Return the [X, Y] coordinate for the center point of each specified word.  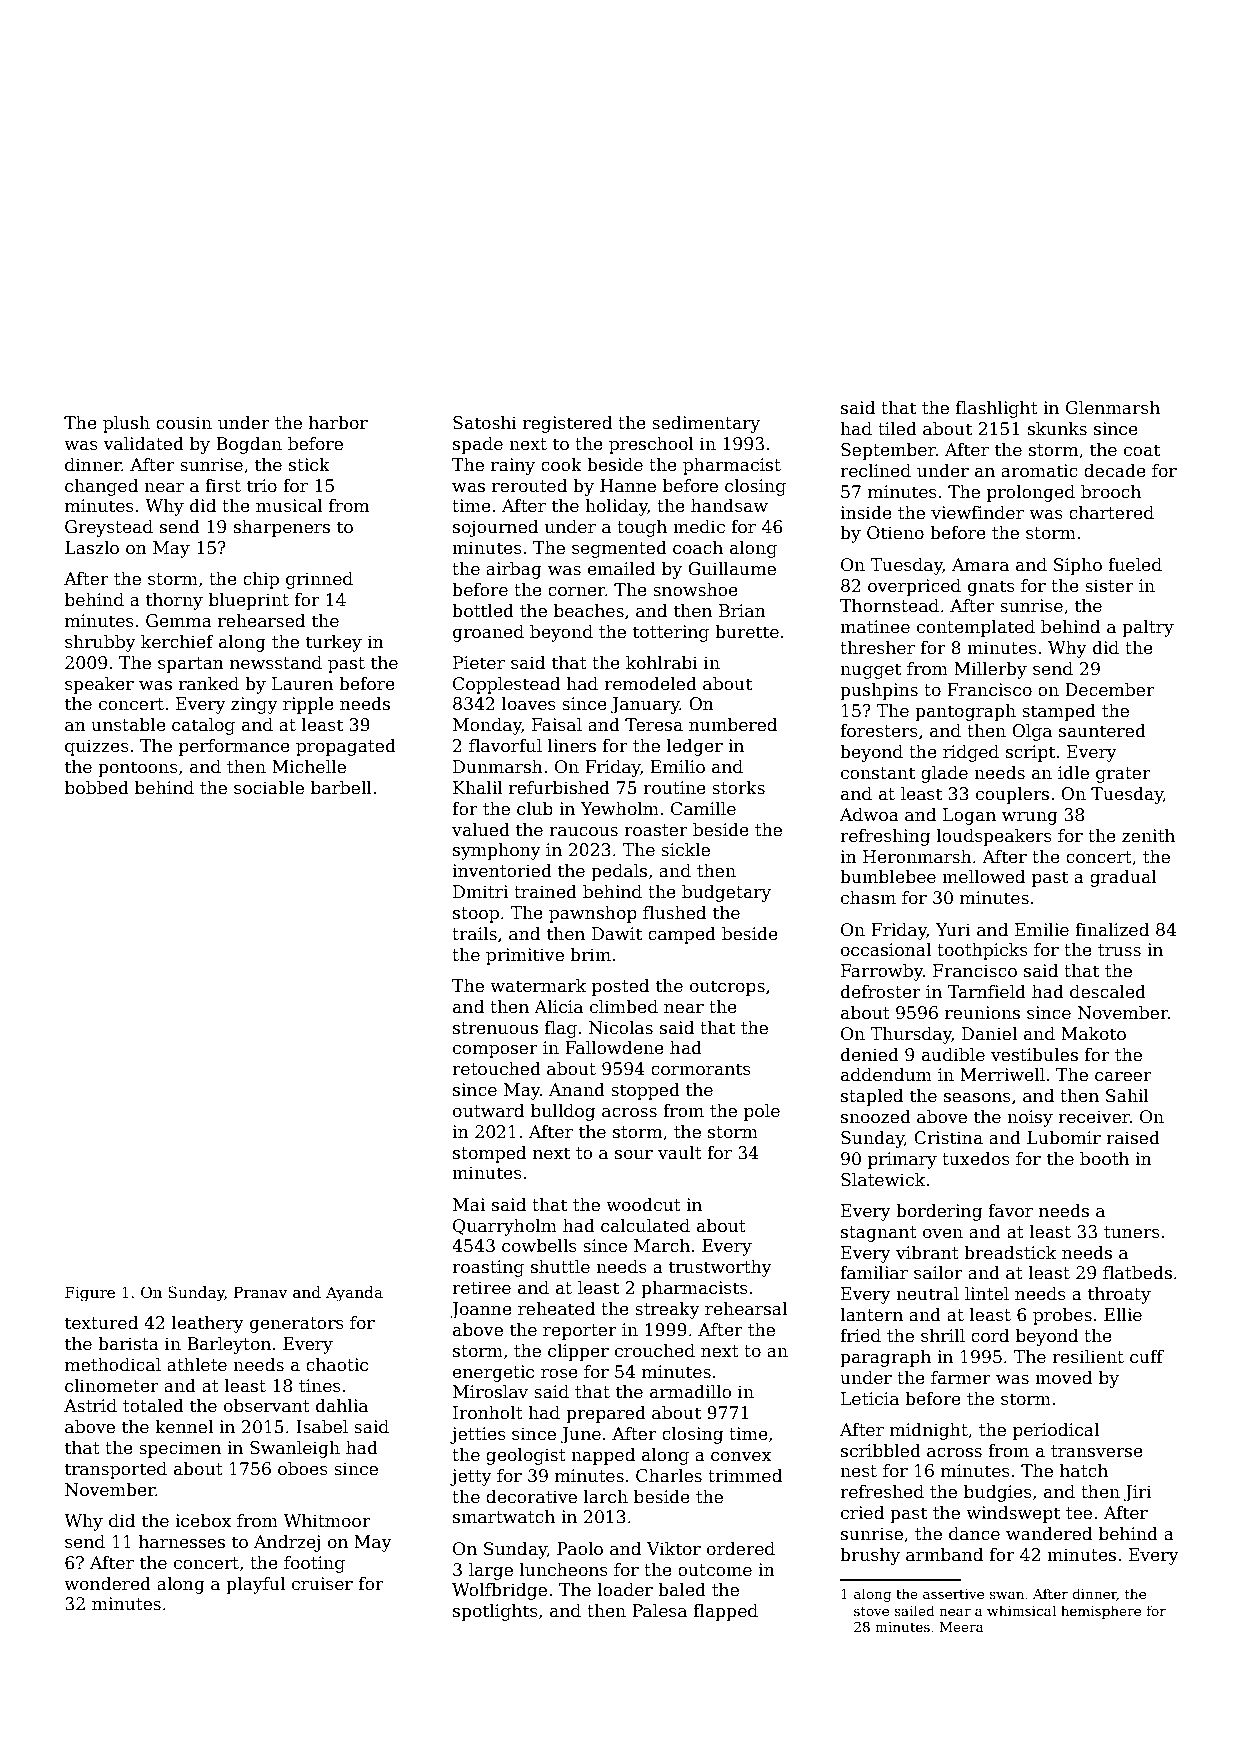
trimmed [745, 1476]
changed [101, 487]
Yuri [953, 930]
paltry [1148, 628]
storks [738, 788]
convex [741, 1457]
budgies [998, 1493]
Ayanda [354, 1294]
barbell [341, 788]
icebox [203, 1521]
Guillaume [732, 569]
